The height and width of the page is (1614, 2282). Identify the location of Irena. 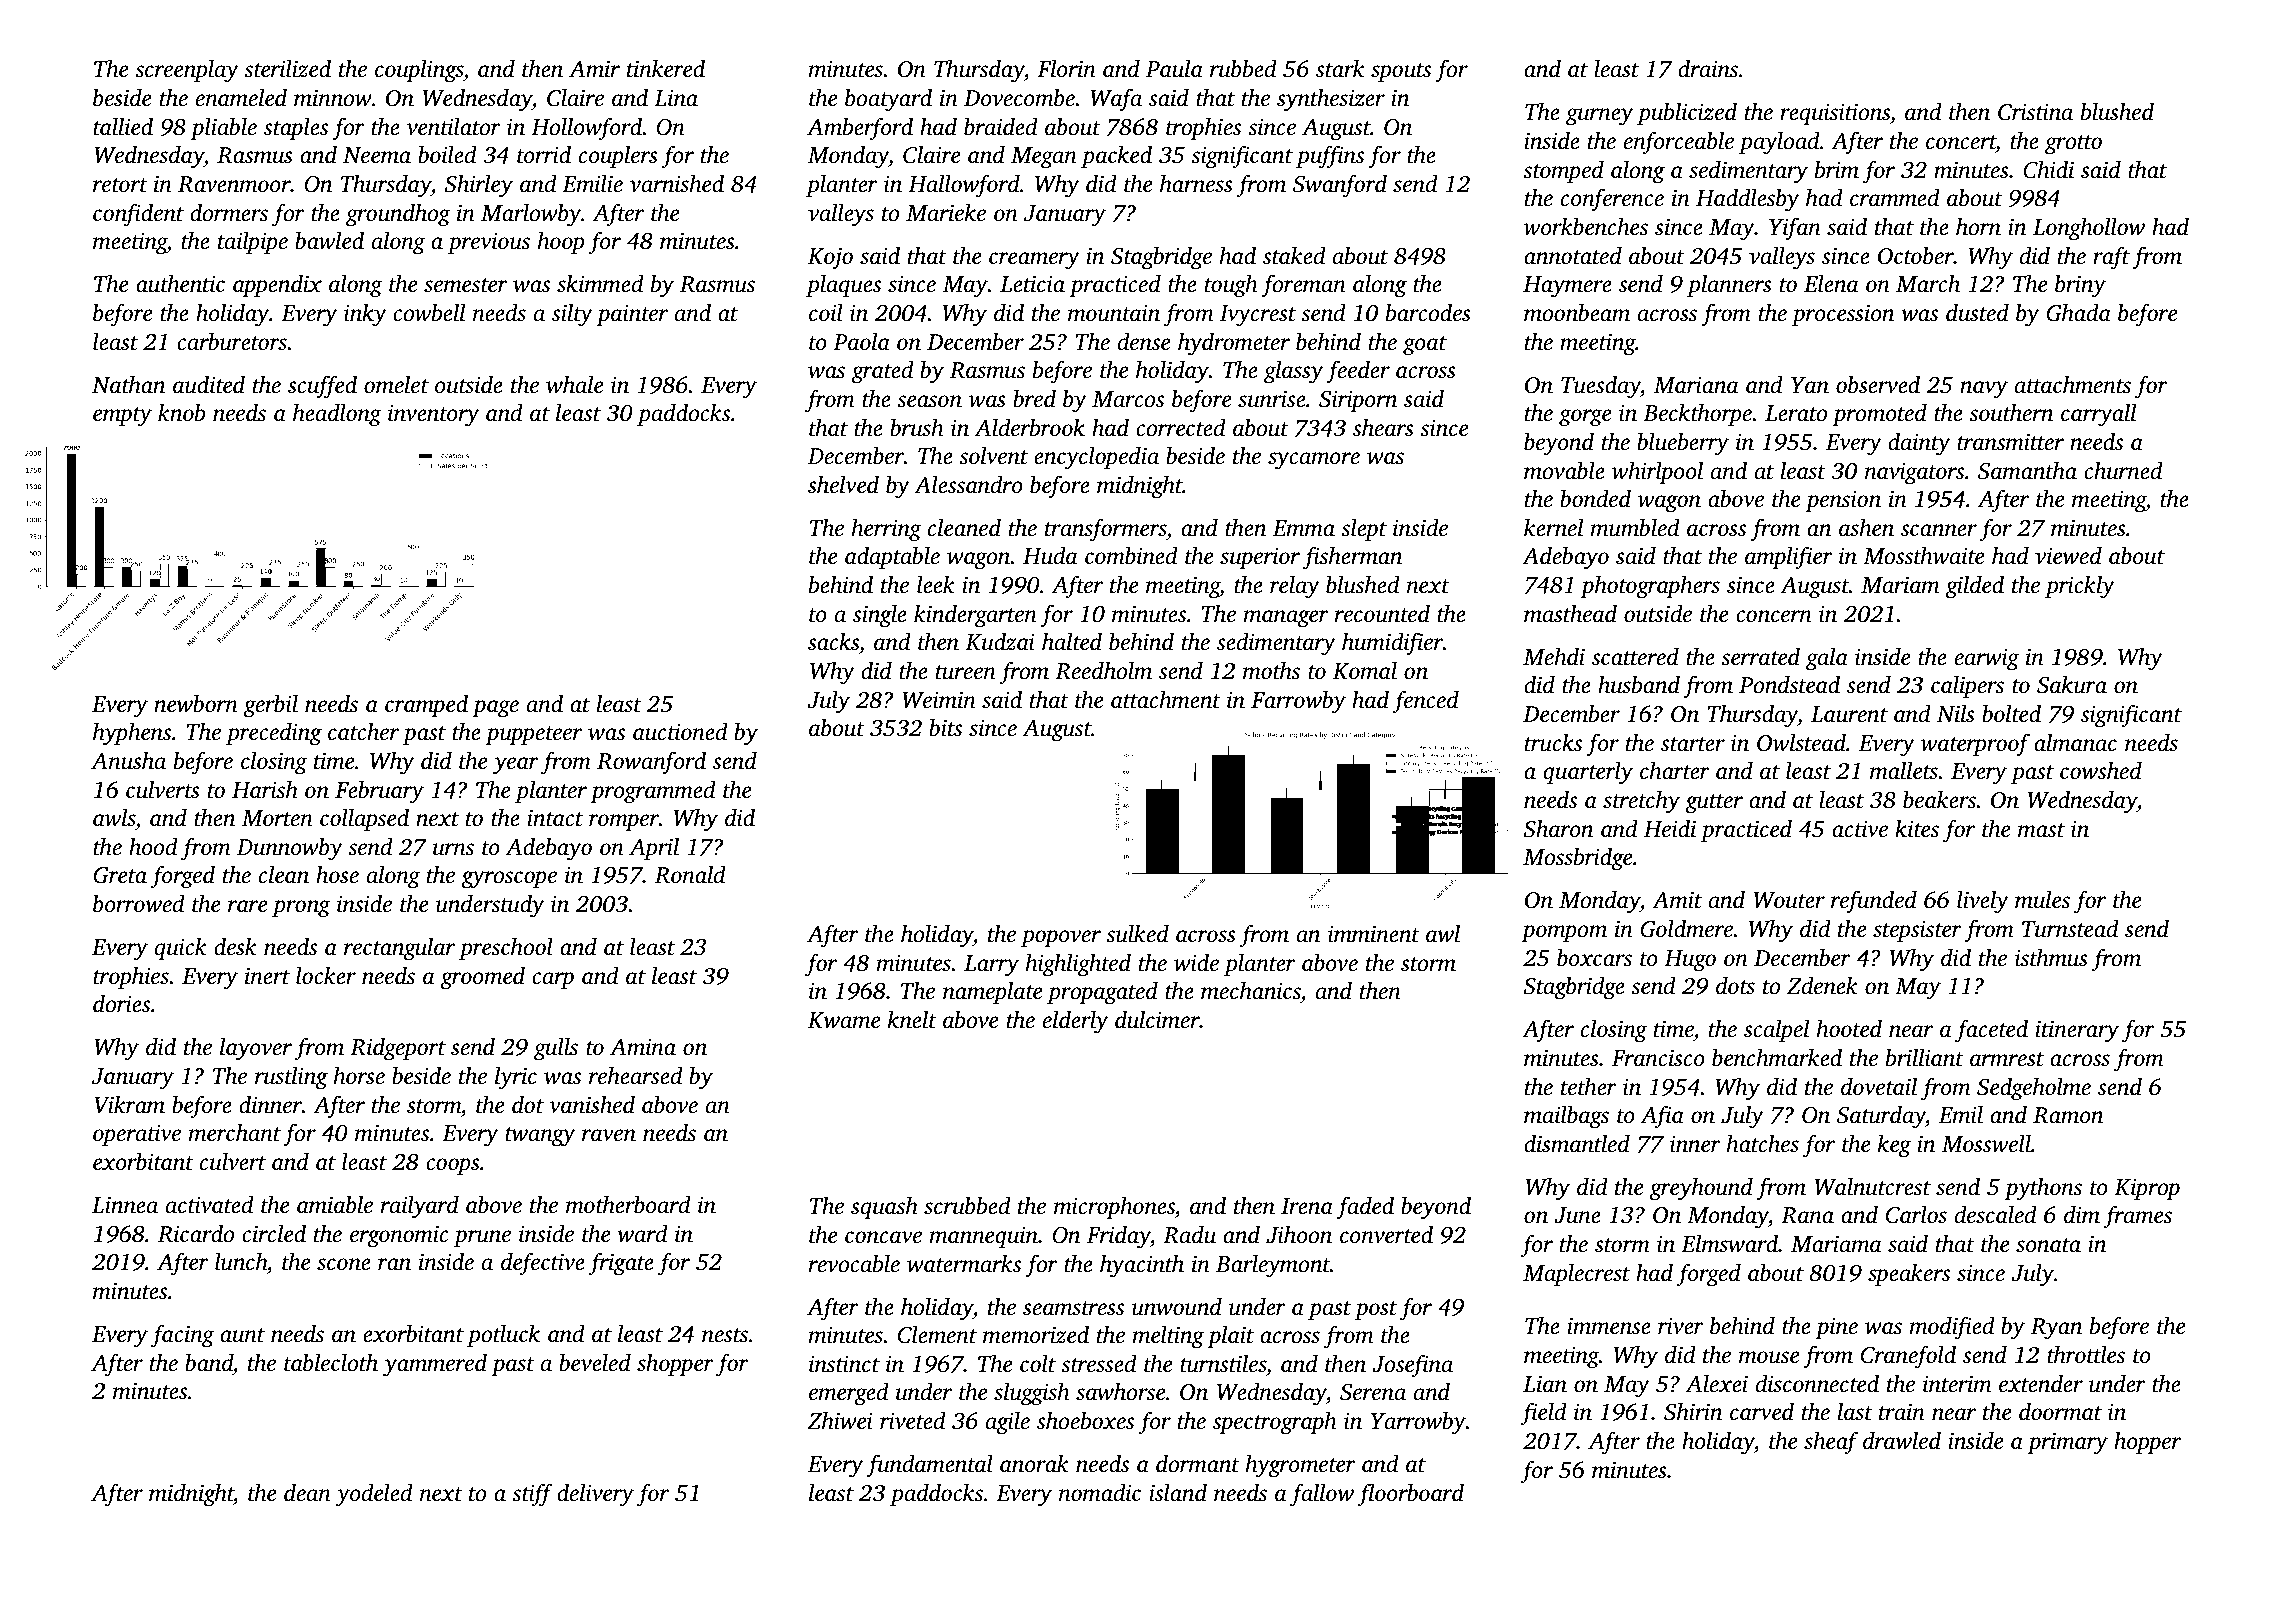
(1307, 1206).
